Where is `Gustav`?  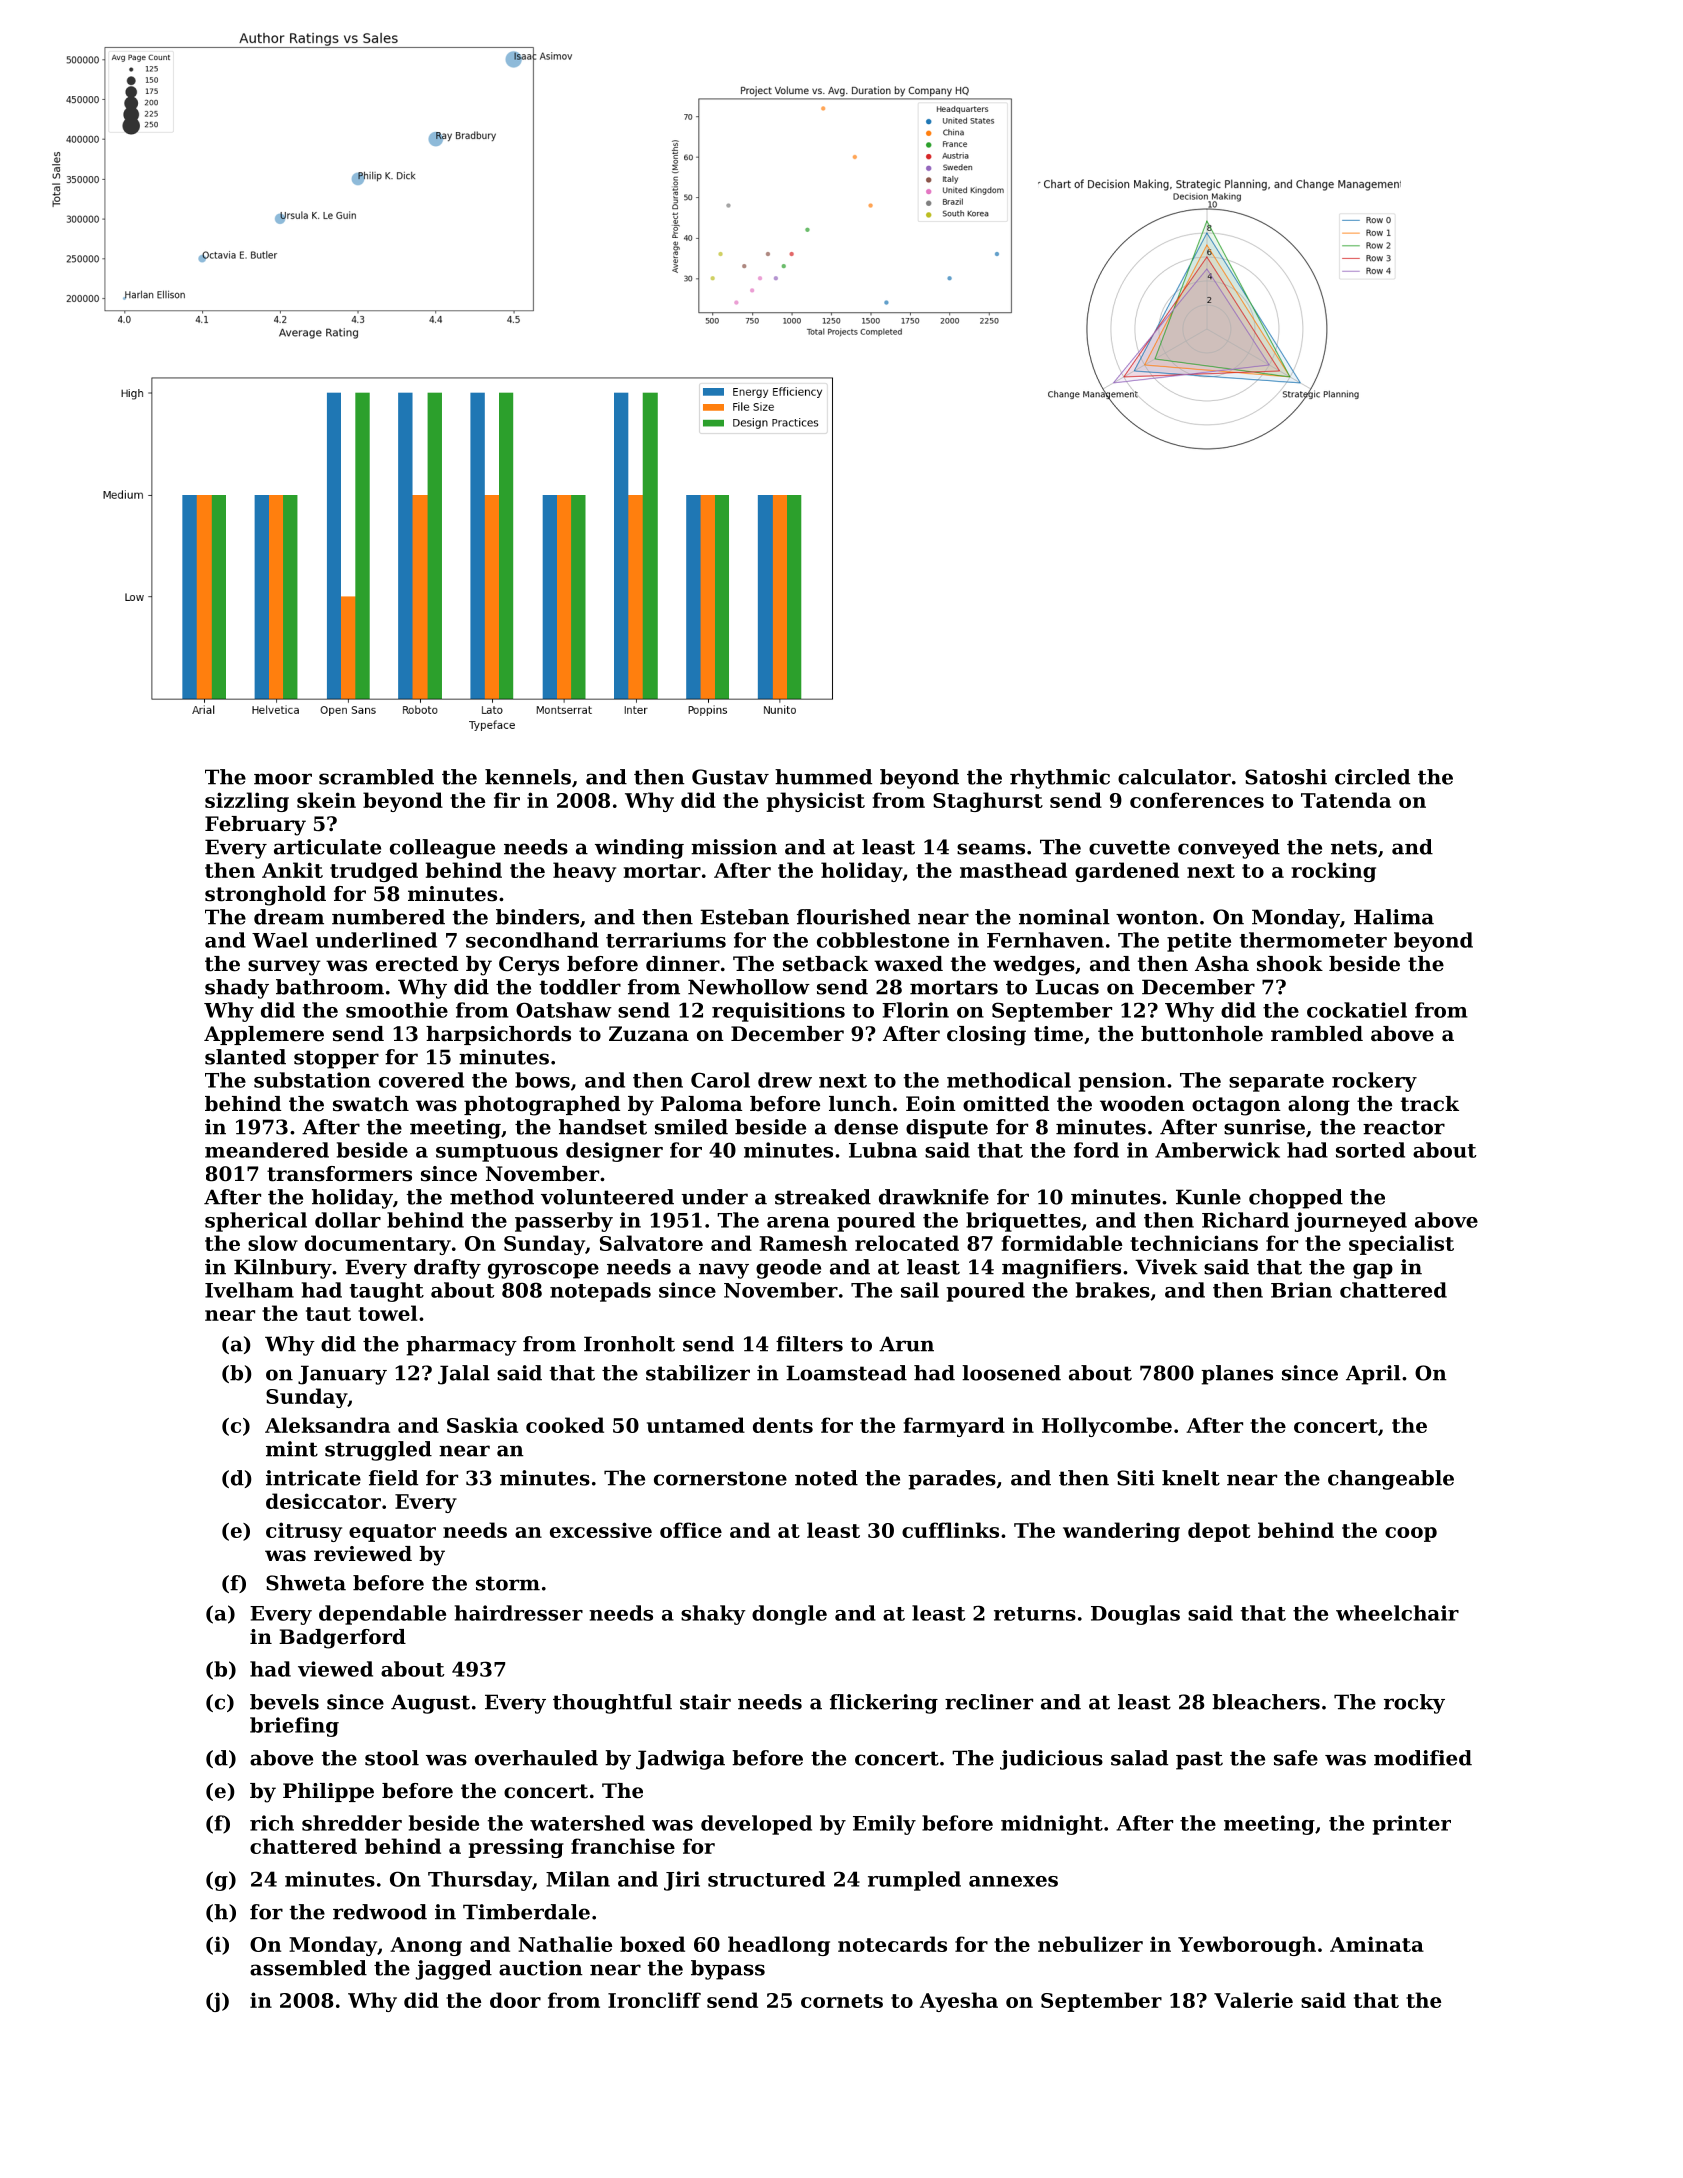 Gustav is located at coordinates (730, 777).
